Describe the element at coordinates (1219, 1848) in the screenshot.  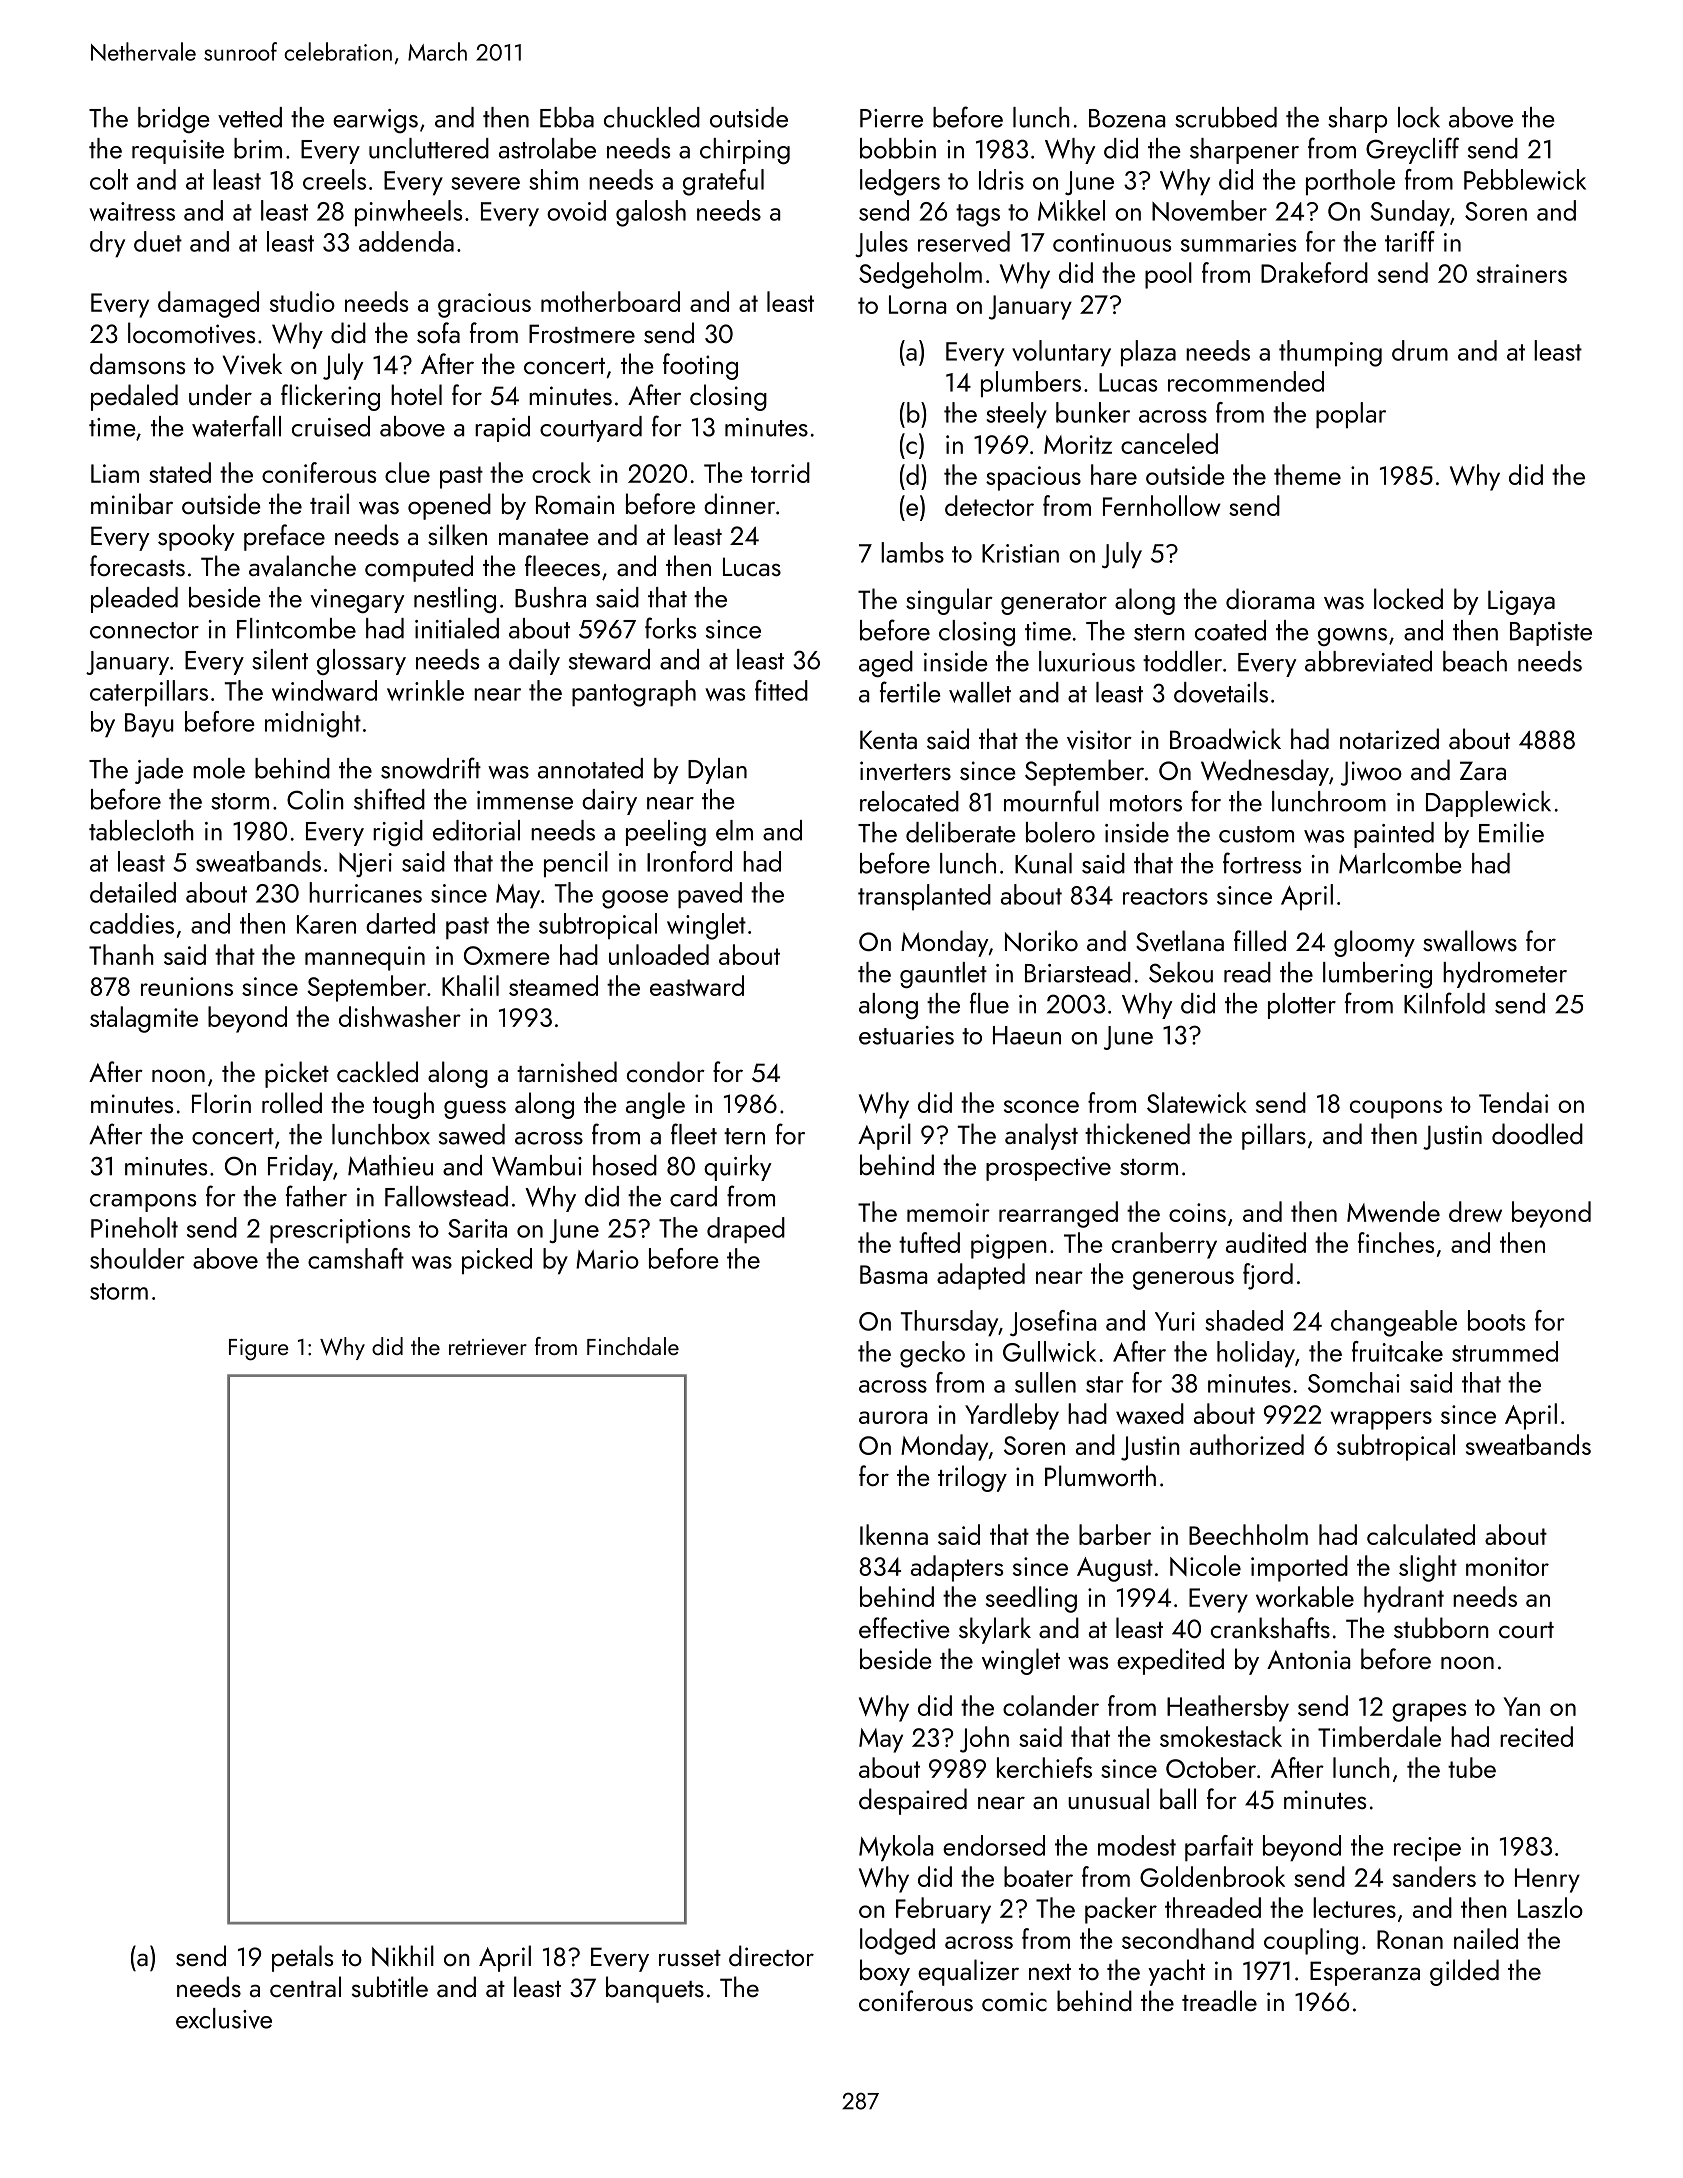
I see `parfait` at that location.
